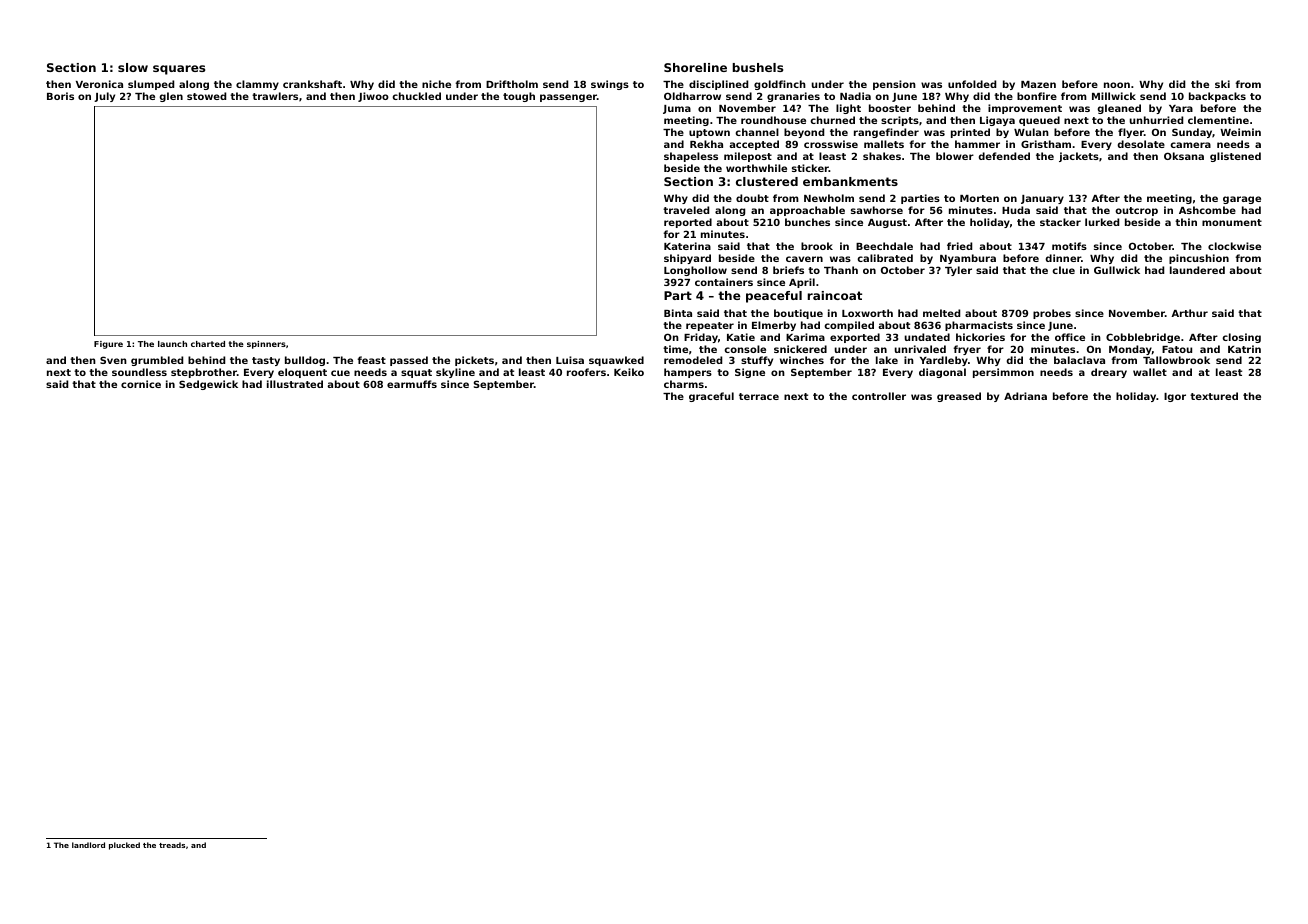 The width and height of the screenshot is (1308, 924). What do you see at coordinates (1241, 338) in the screenshot?
I see `closing` at bounding box center [1241, 338].
